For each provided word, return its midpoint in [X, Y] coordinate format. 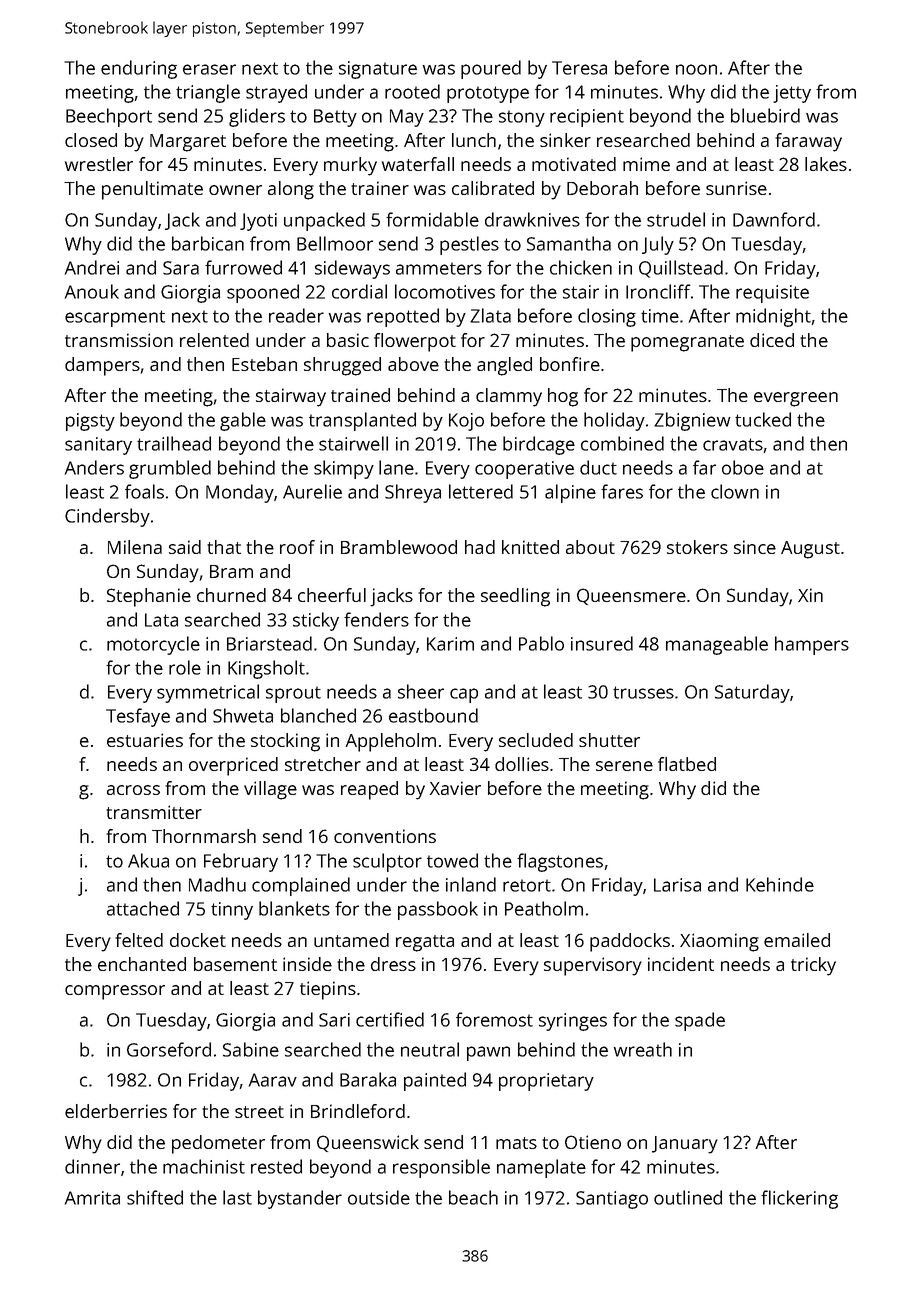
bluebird [765, 115]
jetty [792, 94]
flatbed [687, 764]
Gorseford [169, 1049]
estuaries [145, 740]
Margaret [188, 143]
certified [390, 1019]
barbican [208, 243]
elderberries [116, 1111]
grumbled [170, 469]
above [413, 364]
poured [491, 69]
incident [681, 964]
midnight [773, 317]
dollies [522, 764]
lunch [474, 140]
